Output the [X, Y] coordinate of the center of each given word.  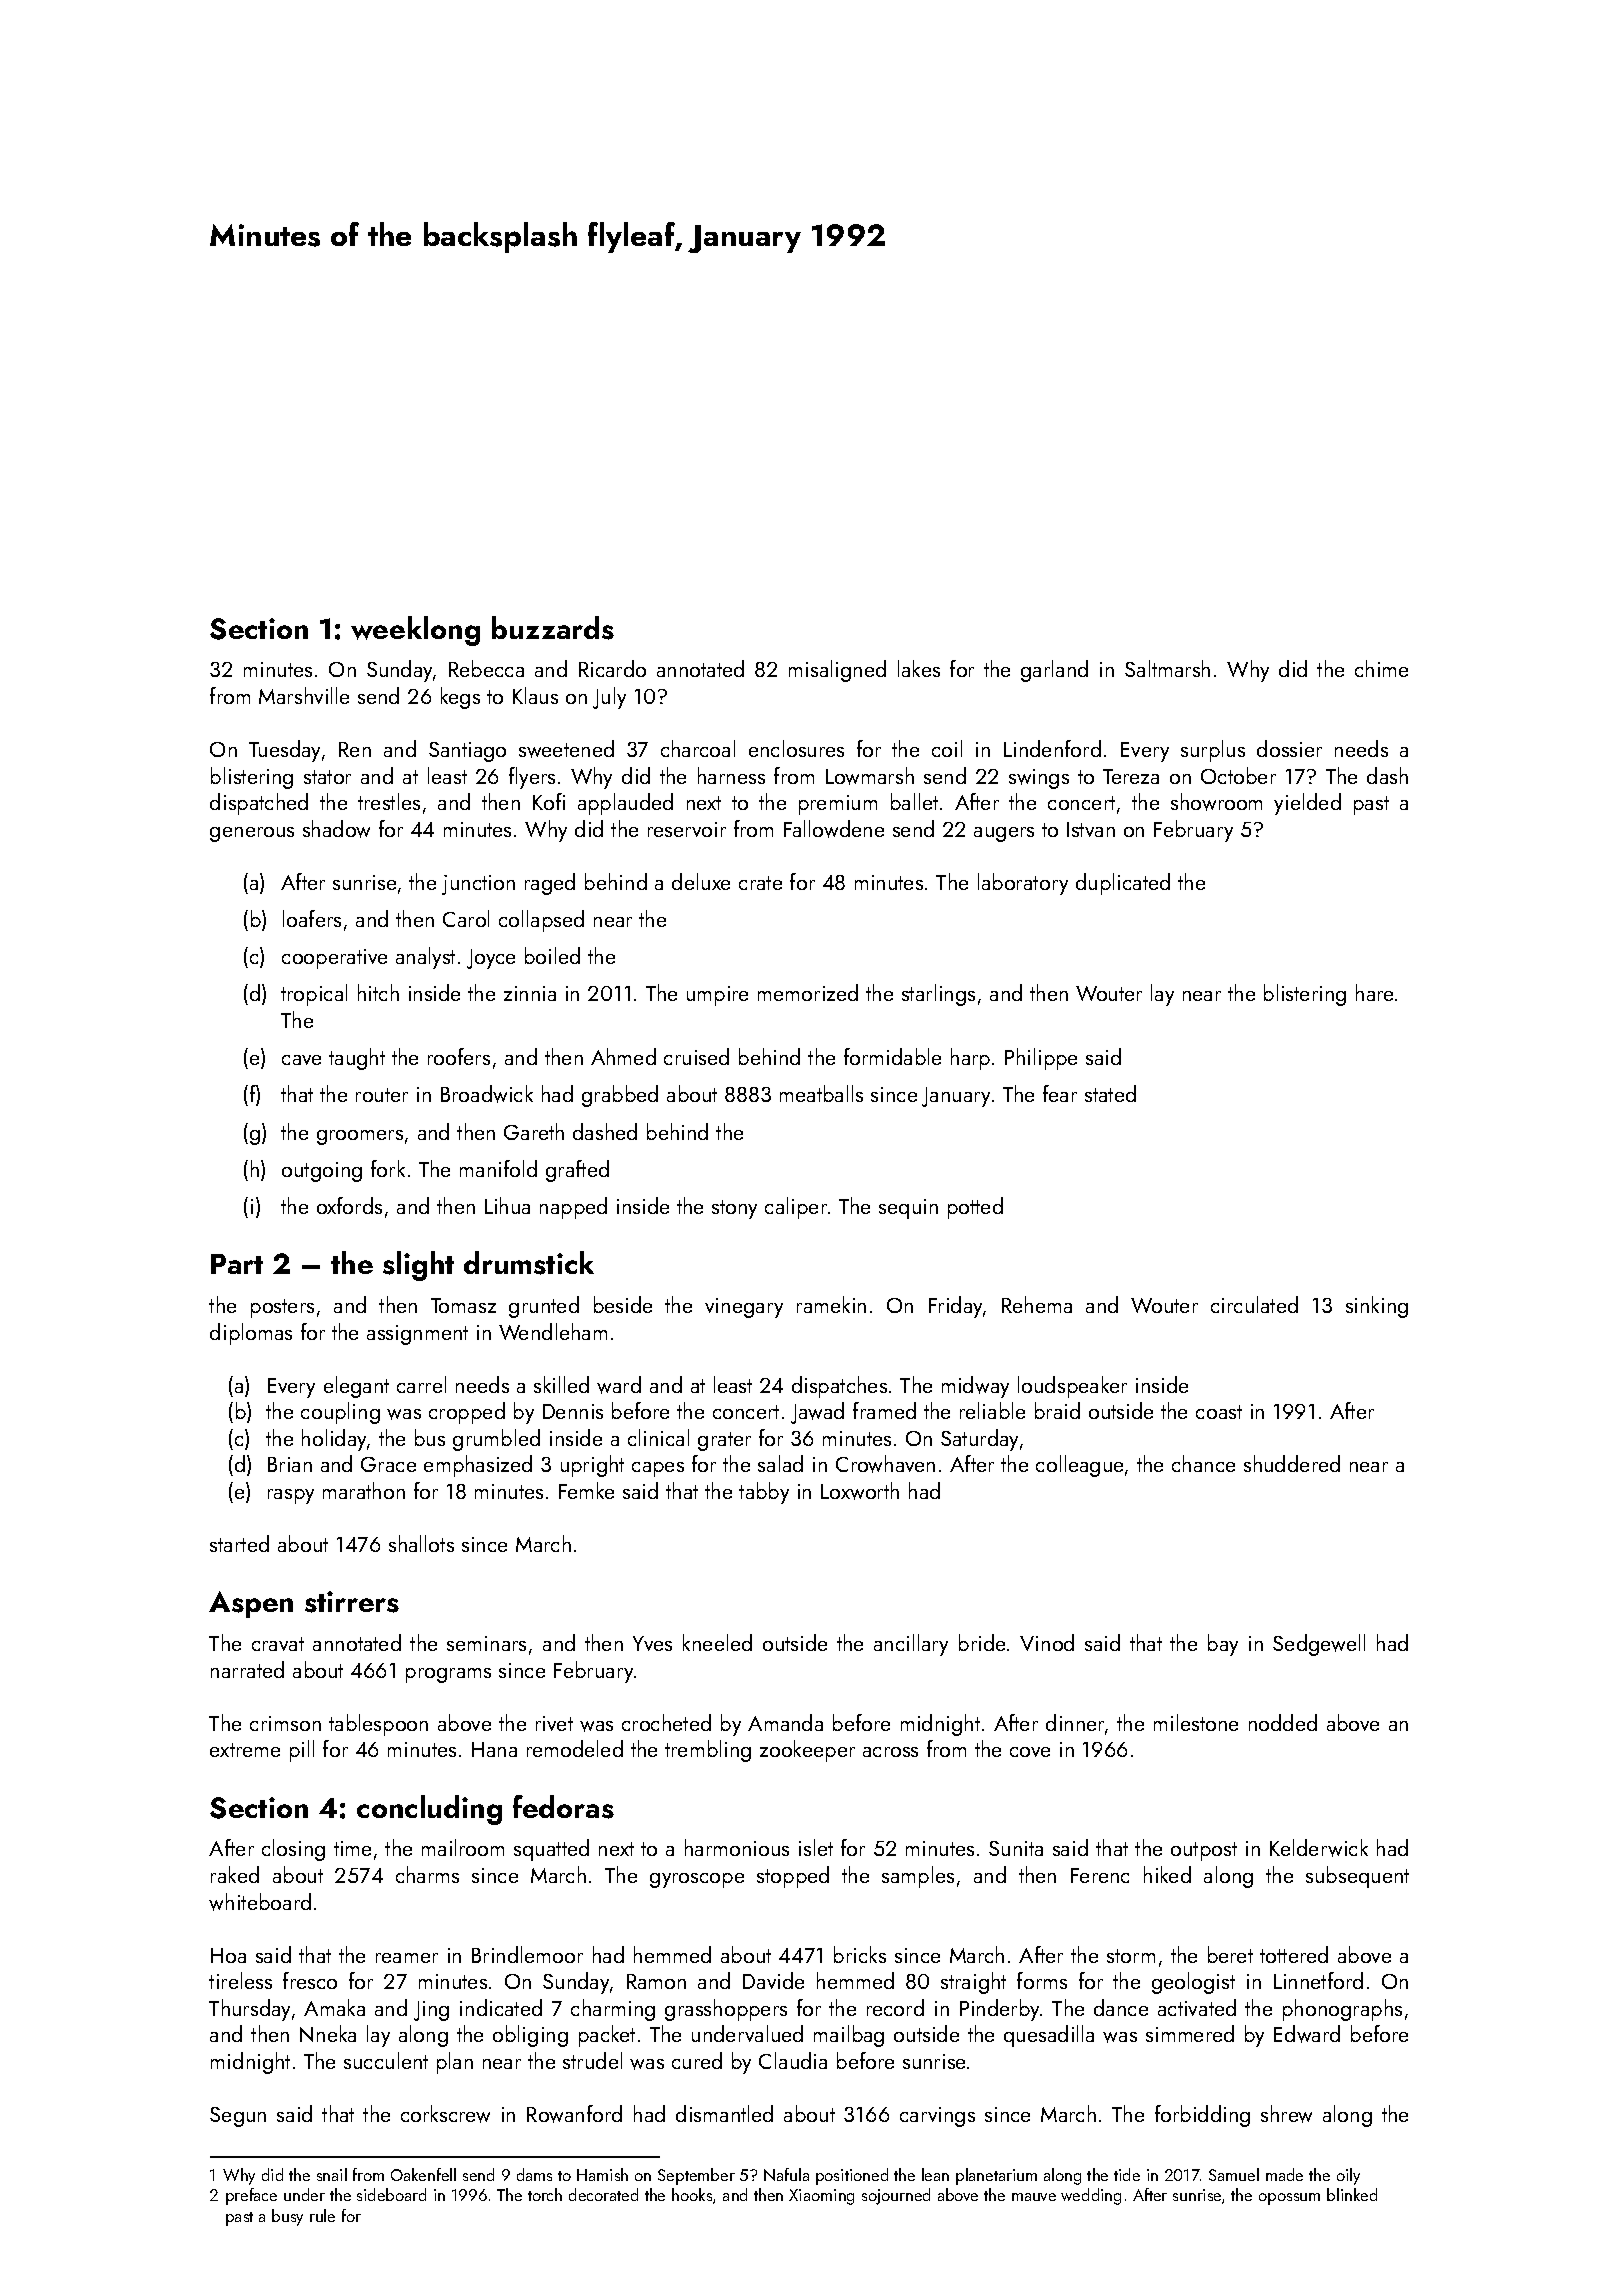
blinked [1352, 2194]
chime [1381, 668]
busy [287, 2217]
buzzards [553, 628]
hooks [692, 2194]
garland [1054, 671]
